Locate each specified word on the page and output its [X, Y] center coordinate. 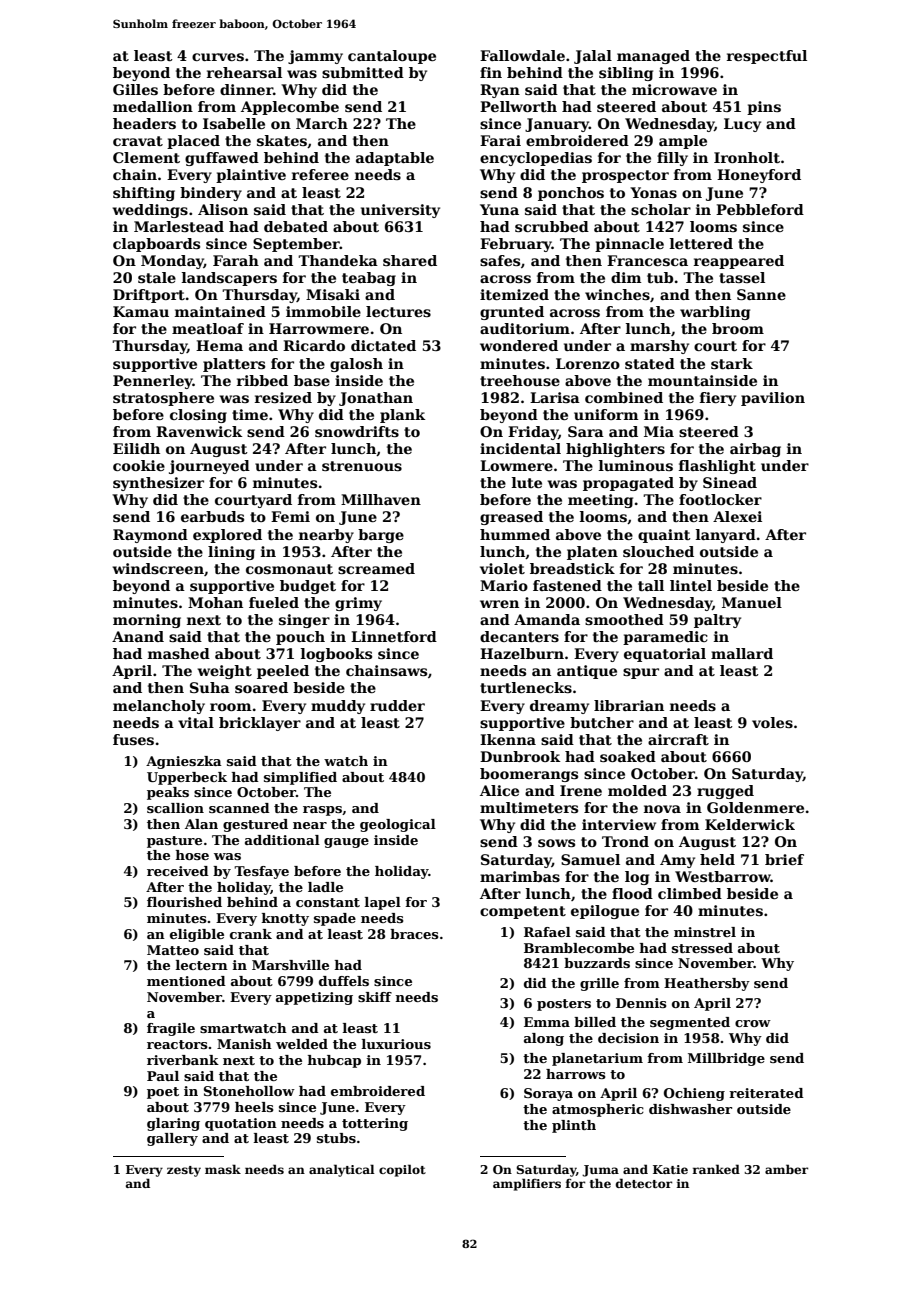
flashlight [717, 467]
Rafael [547, 932]
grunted [512, 313]
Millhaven [381, 499]
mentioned [186, 981]
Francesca [647, 260]
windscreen [158, 568]
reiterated [766, 1093]
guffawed [222, 159]
